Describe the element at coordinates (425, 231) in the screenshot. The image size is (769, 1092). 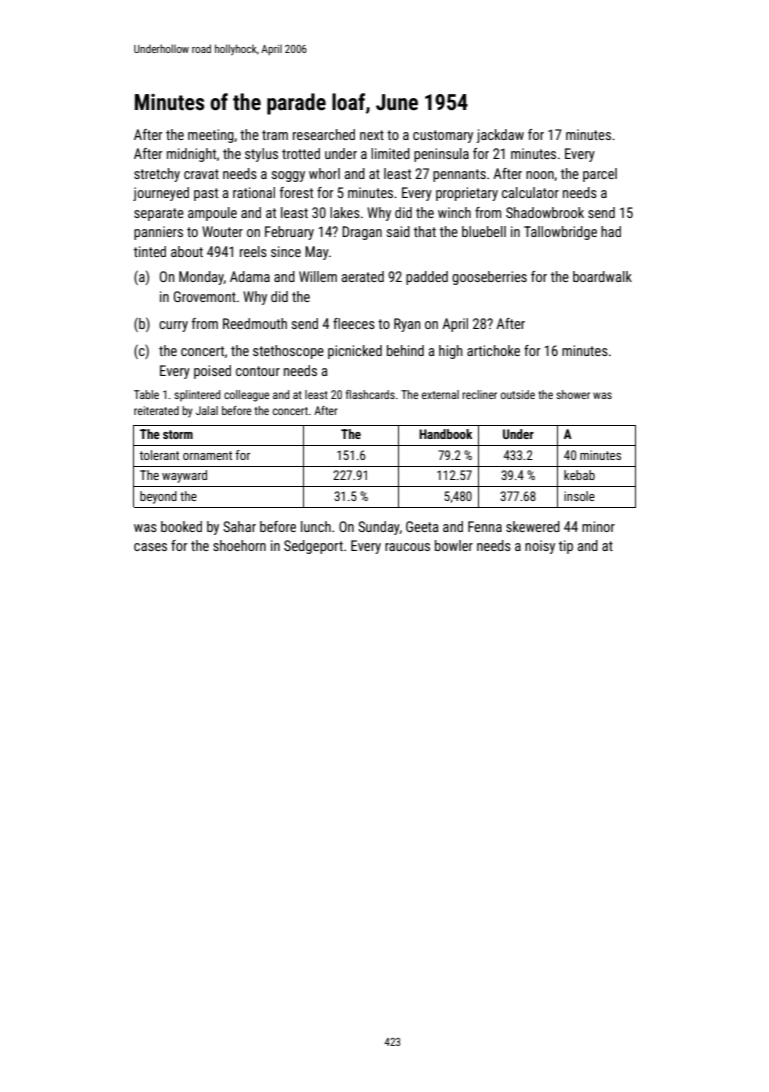
I see `that` at that location.
